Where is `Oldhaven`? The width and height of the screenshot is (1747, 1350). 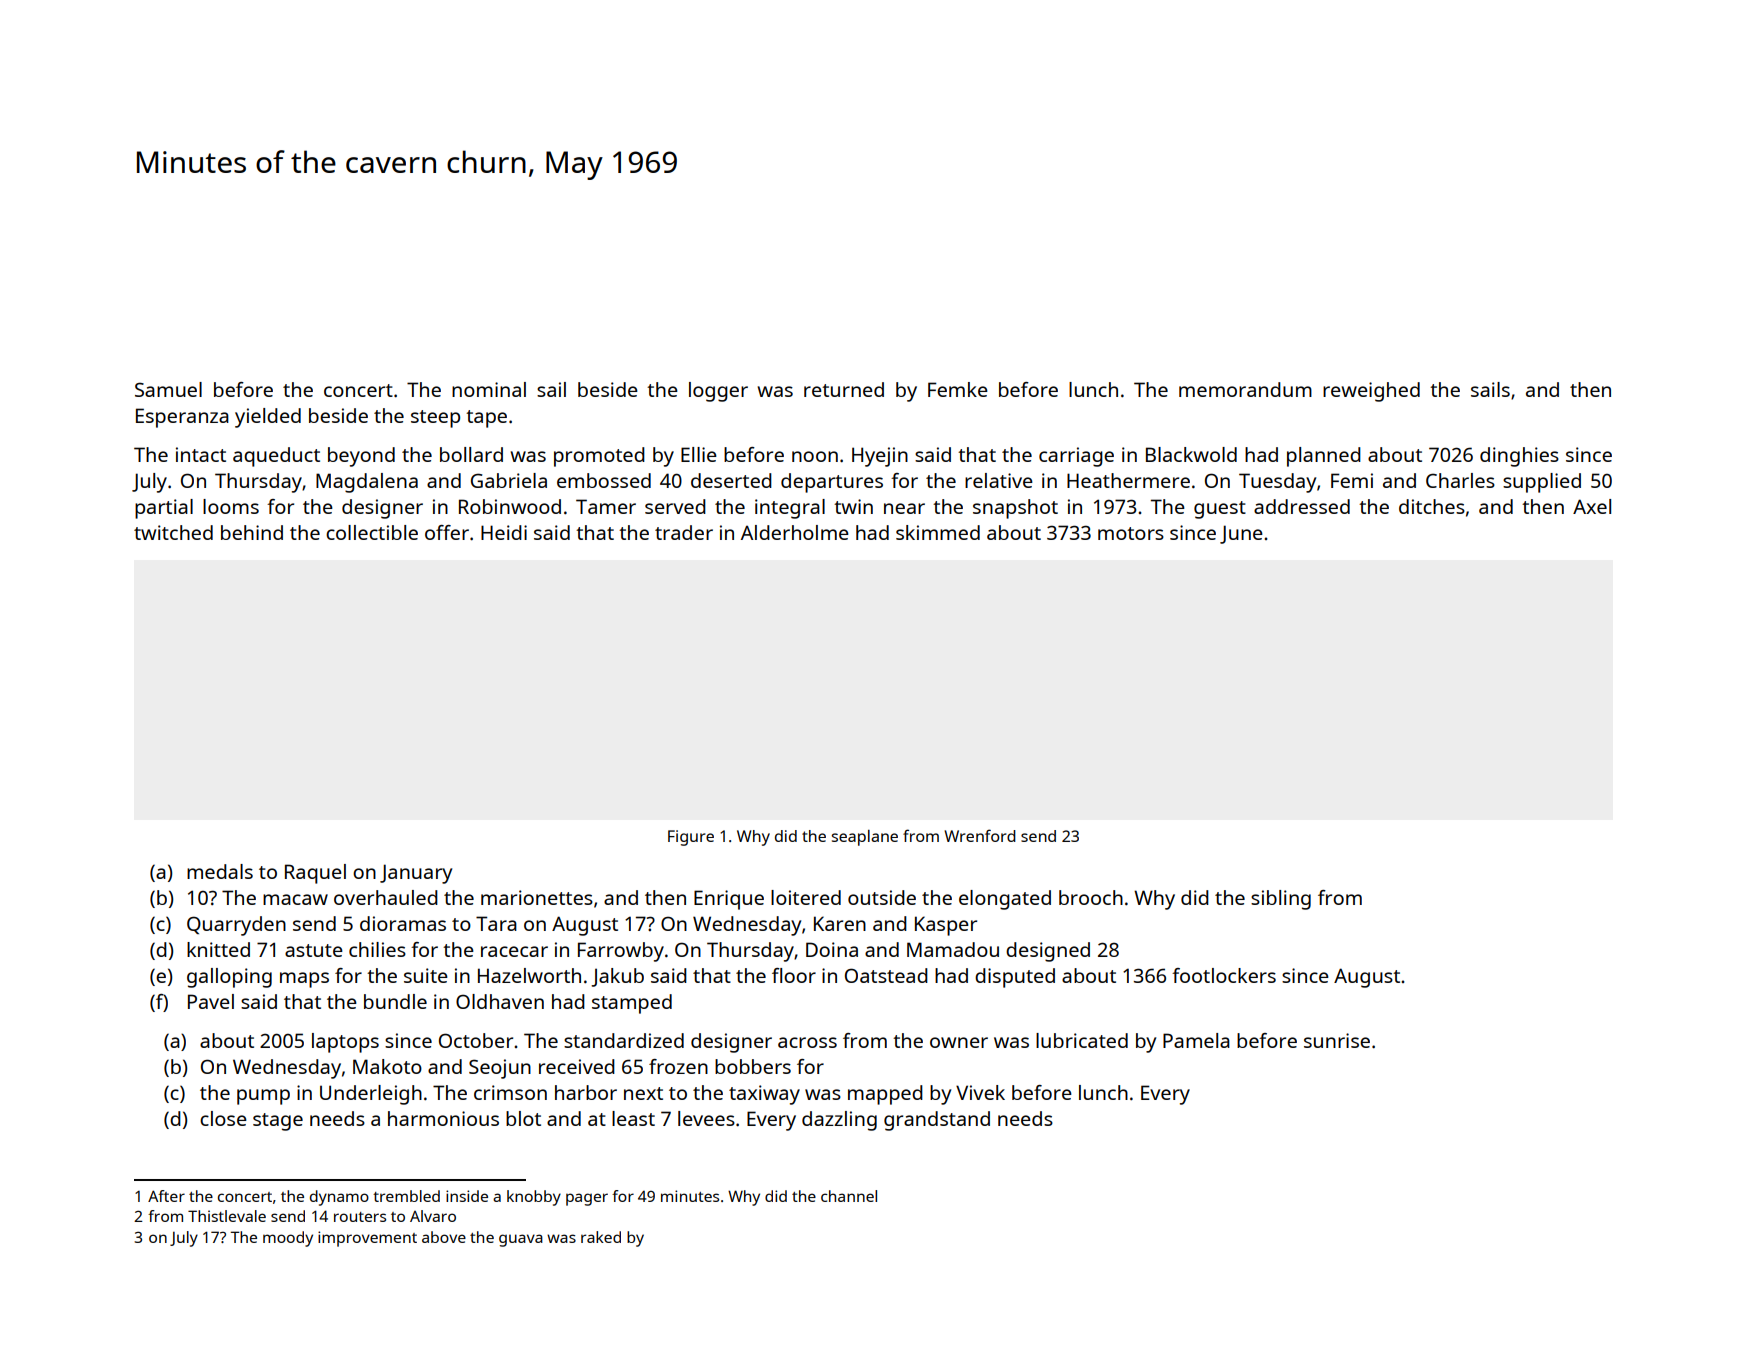 Oldhaven is located at coordinates (500, 1001).
